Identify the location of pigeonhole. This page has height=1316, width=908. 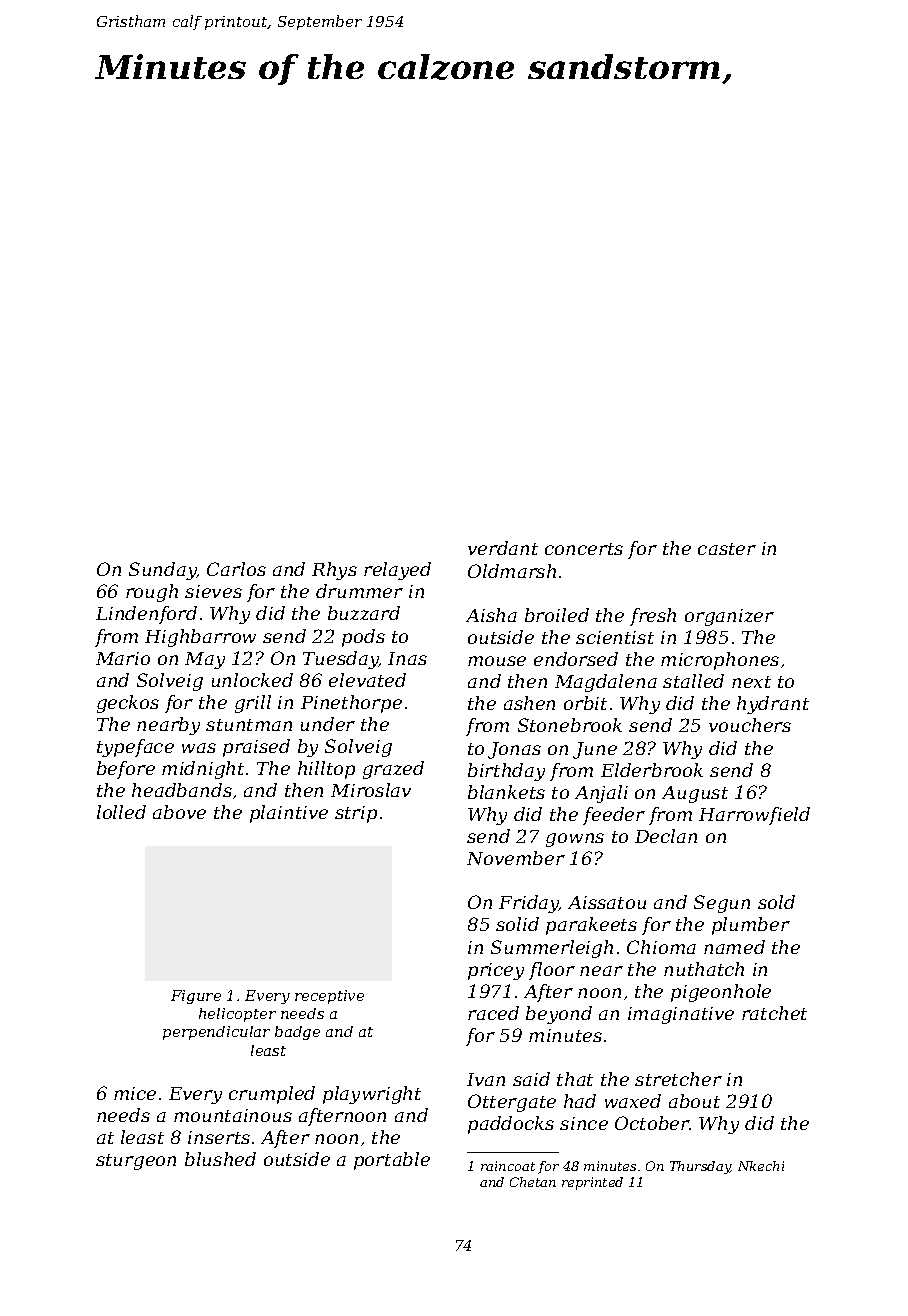
(721, 993).
